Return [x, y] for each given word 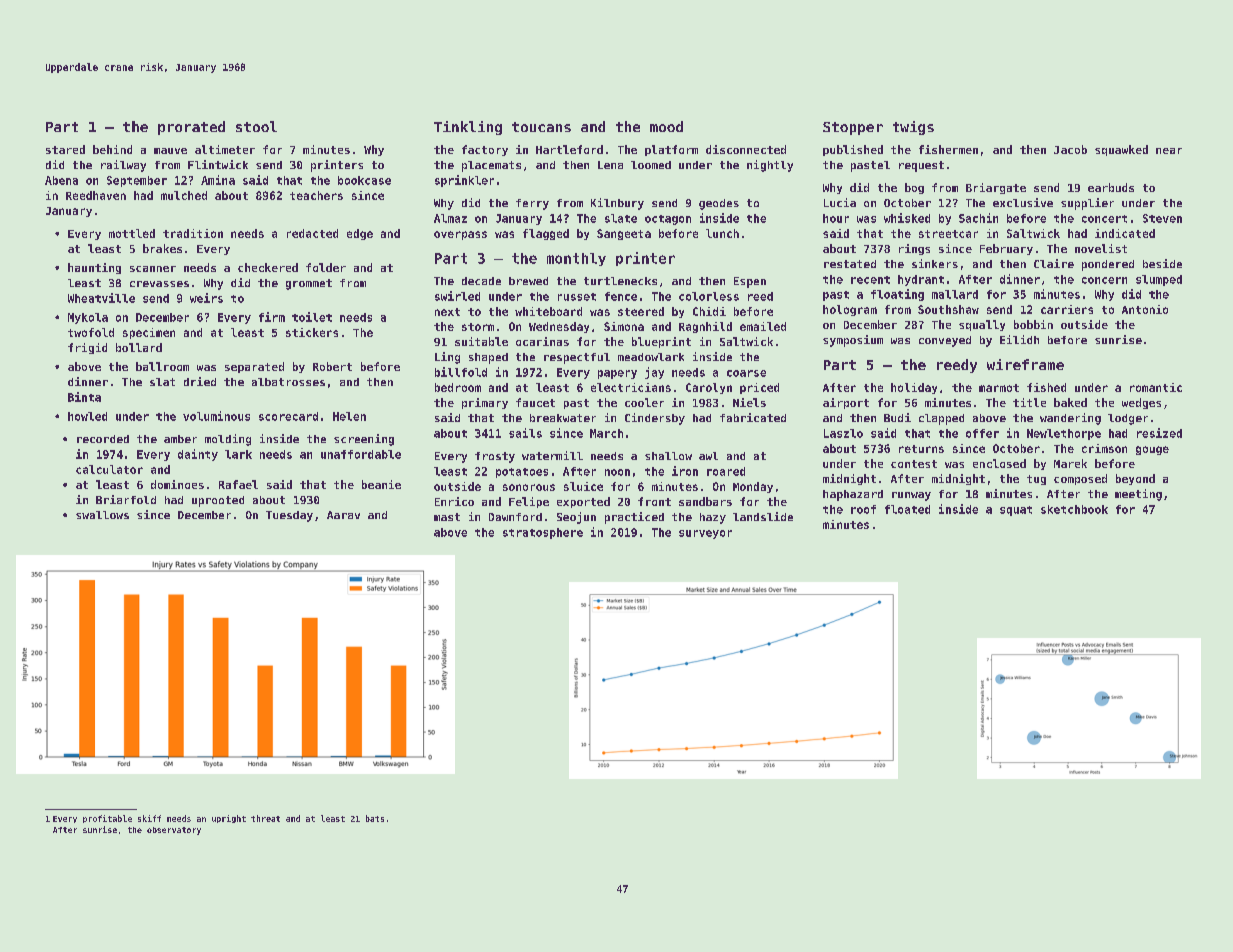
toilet [312, 317]
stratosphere [543, 533]
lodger [1128, 419]
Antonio [1145, 309]
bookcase [364, 180]
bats [375, 818]
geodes [719, 204]
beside [1162, 263]
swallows [102, 515]
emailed [763, 326]
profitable [107, 819]
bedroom [458, 387]
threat [265, 818]
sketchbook [1074, 509]
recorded [103, 439]
